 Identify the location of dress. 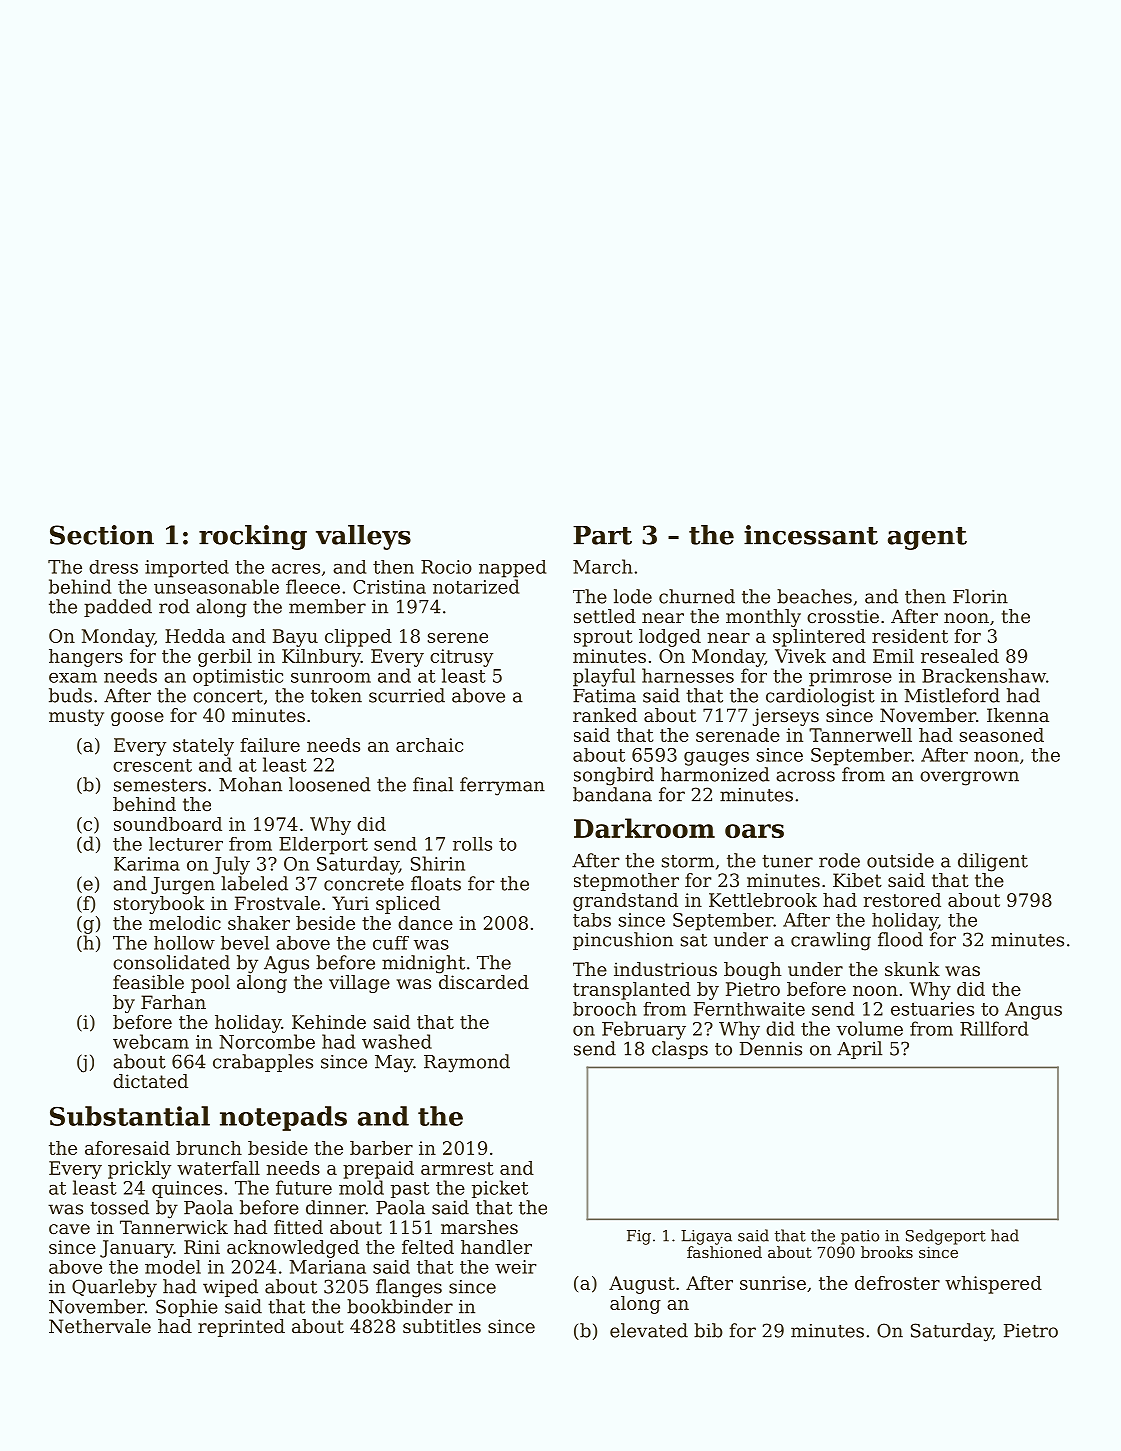
(113, 567).
